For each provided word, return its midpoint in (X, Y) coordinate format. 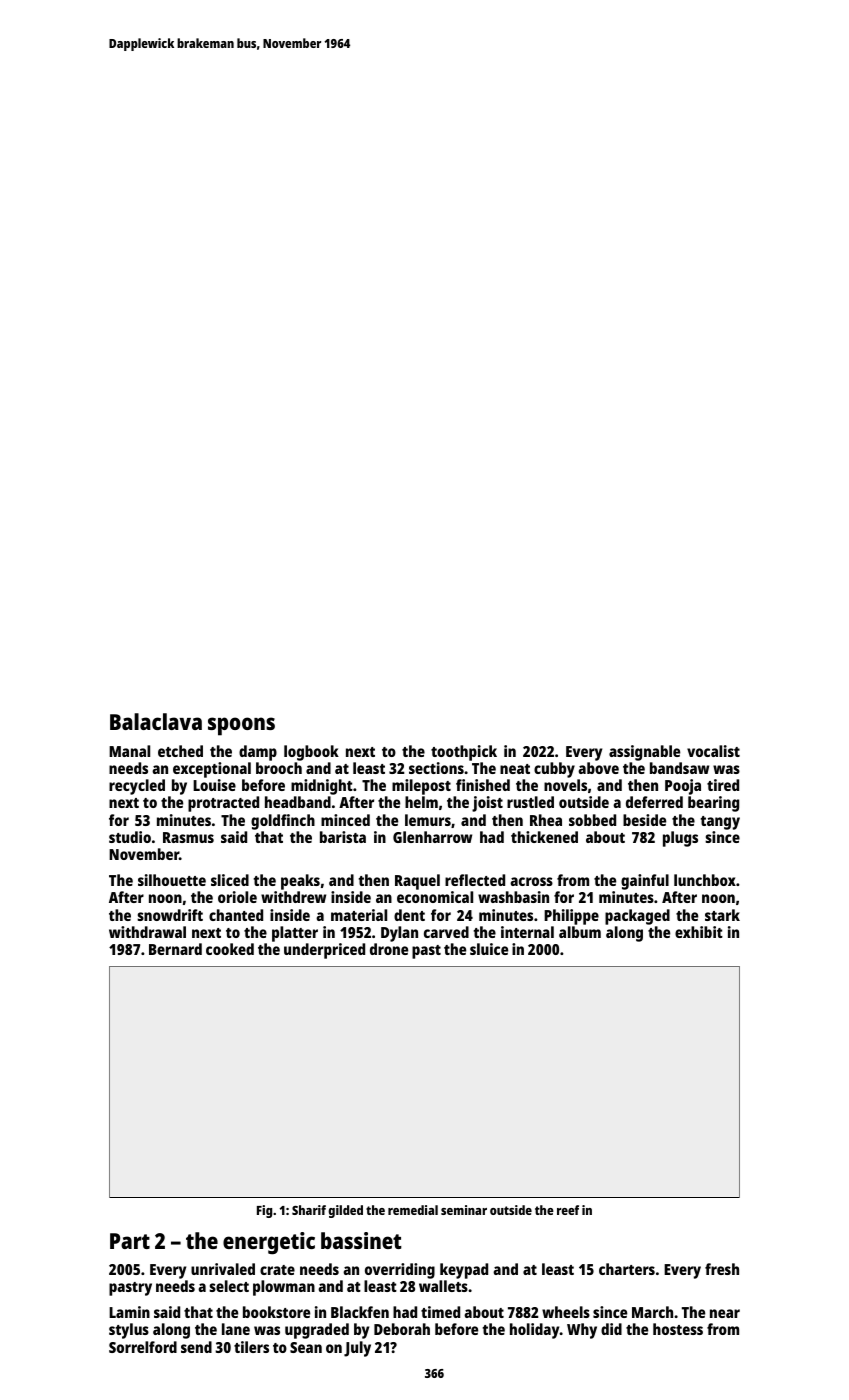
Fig (264, 1211)
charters (627, 1269)
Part (130, 1241)
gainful (645, 882)
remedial (413, 1210)
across (531, 881)
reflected (475, 880)
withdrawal (147, 932)
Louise (214, 785)
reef (568, 1210)
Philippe (571, 917)
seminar (464, 1210)
